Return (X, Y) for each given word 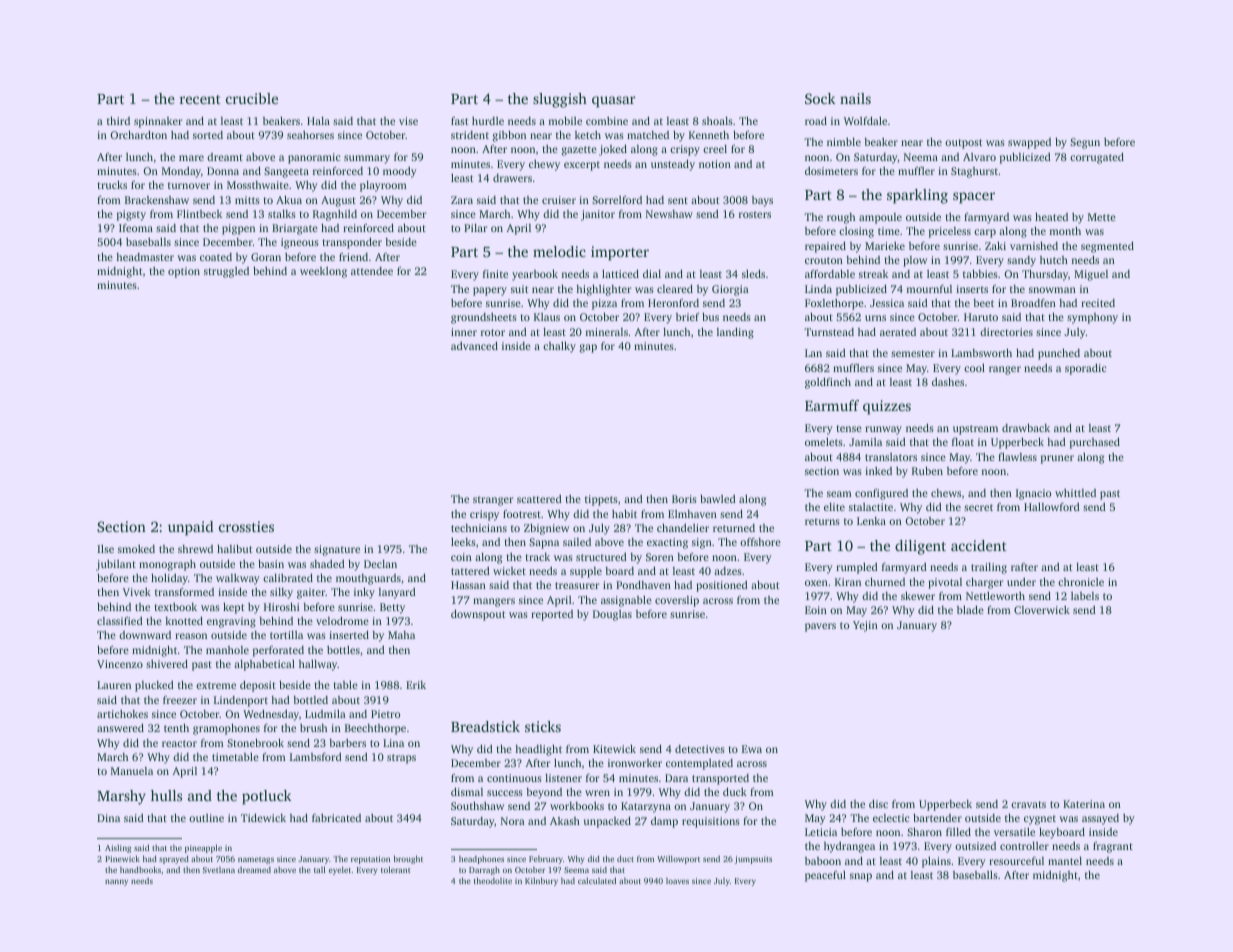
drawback (1026, 427)
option (184, 272)
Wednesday (271, 715)
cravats (1028, 804)
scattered (539, 499)
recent (200, 99)
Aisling (118, 848)
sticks (543, 726)
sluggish (560, 100)
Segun (1085, 143)
